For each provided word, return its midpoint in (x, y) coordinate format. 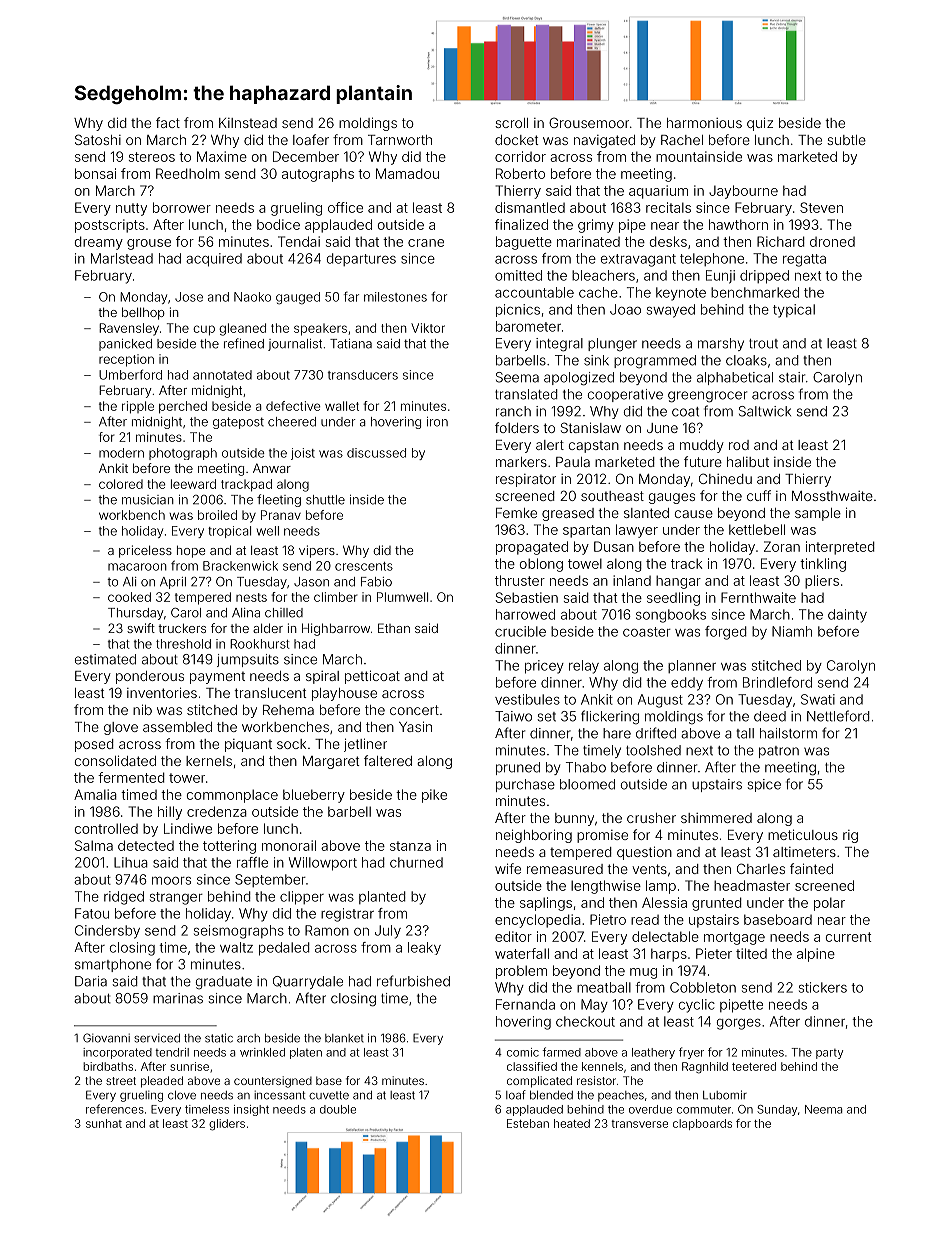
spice (764, 785)
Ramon (327, 930)
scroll (511, 123)
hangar (678, 582)
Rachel (682, 140)
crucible (520, 631)
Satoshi (98, 139)
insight (251, 1110)
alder (268, 628)
